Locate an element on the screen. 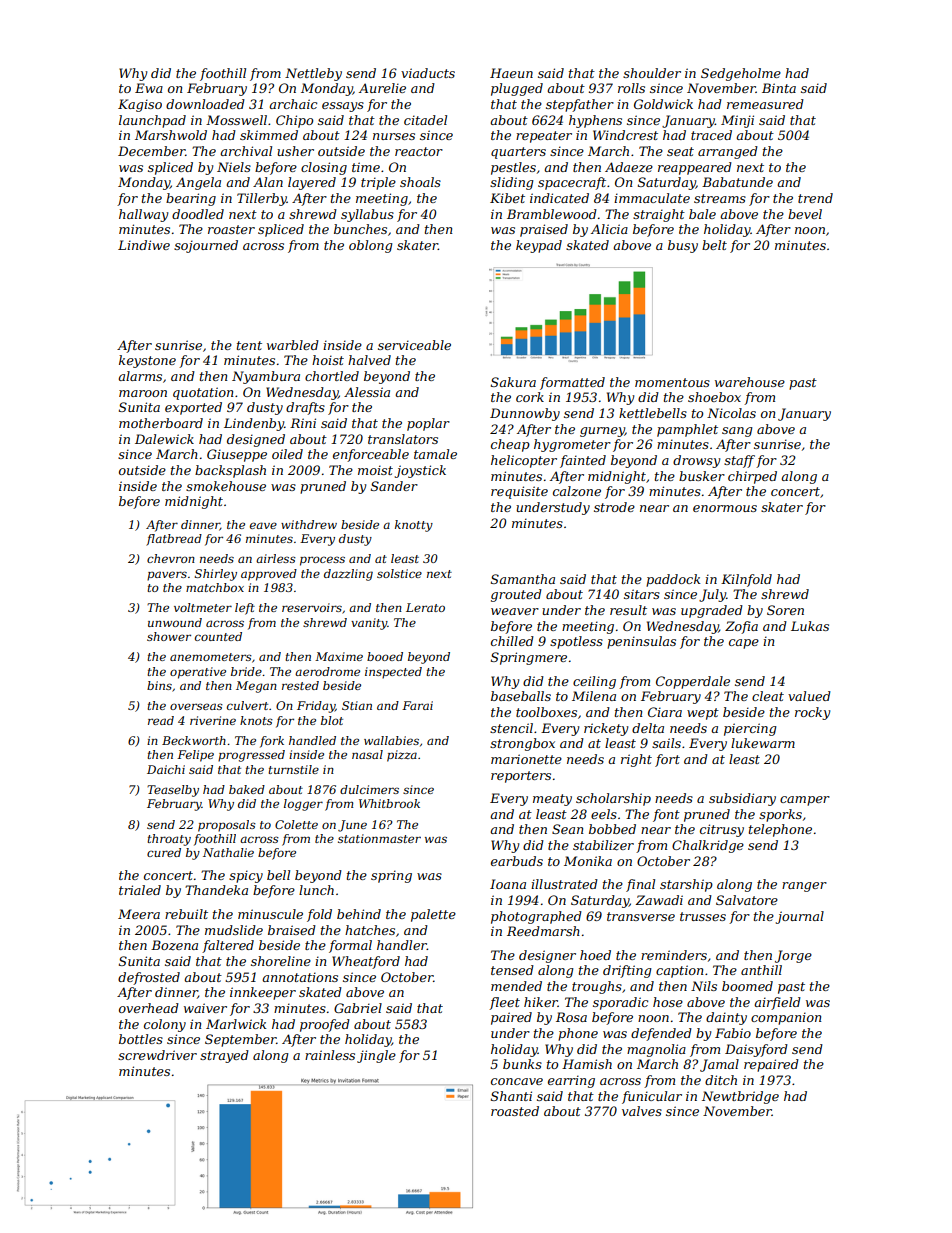  delta is located at coordinates (648, 728).
